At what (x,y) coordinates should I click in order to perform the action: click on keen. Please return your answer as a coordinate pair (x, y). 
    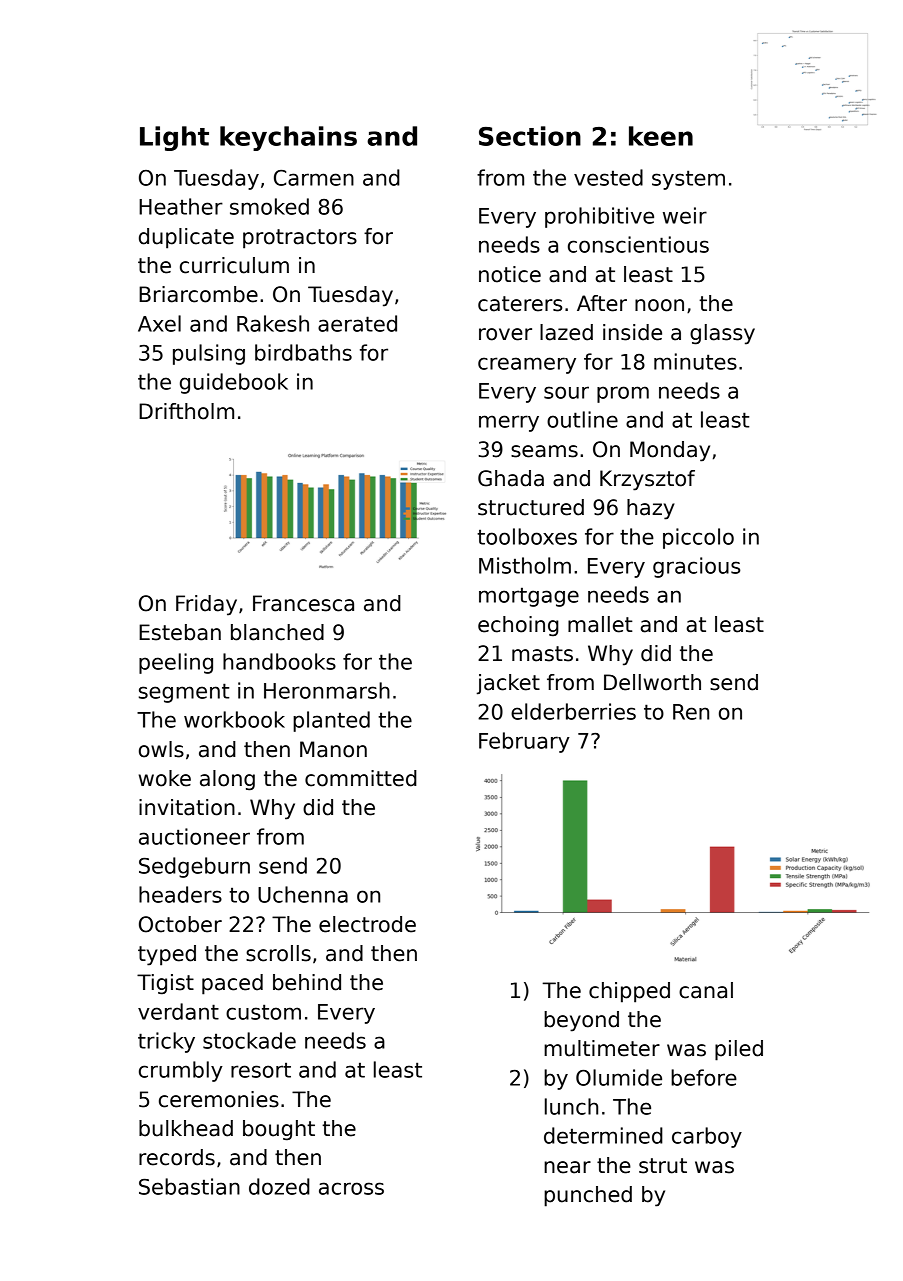
    Looking at the image, I should click on (661, 136).
